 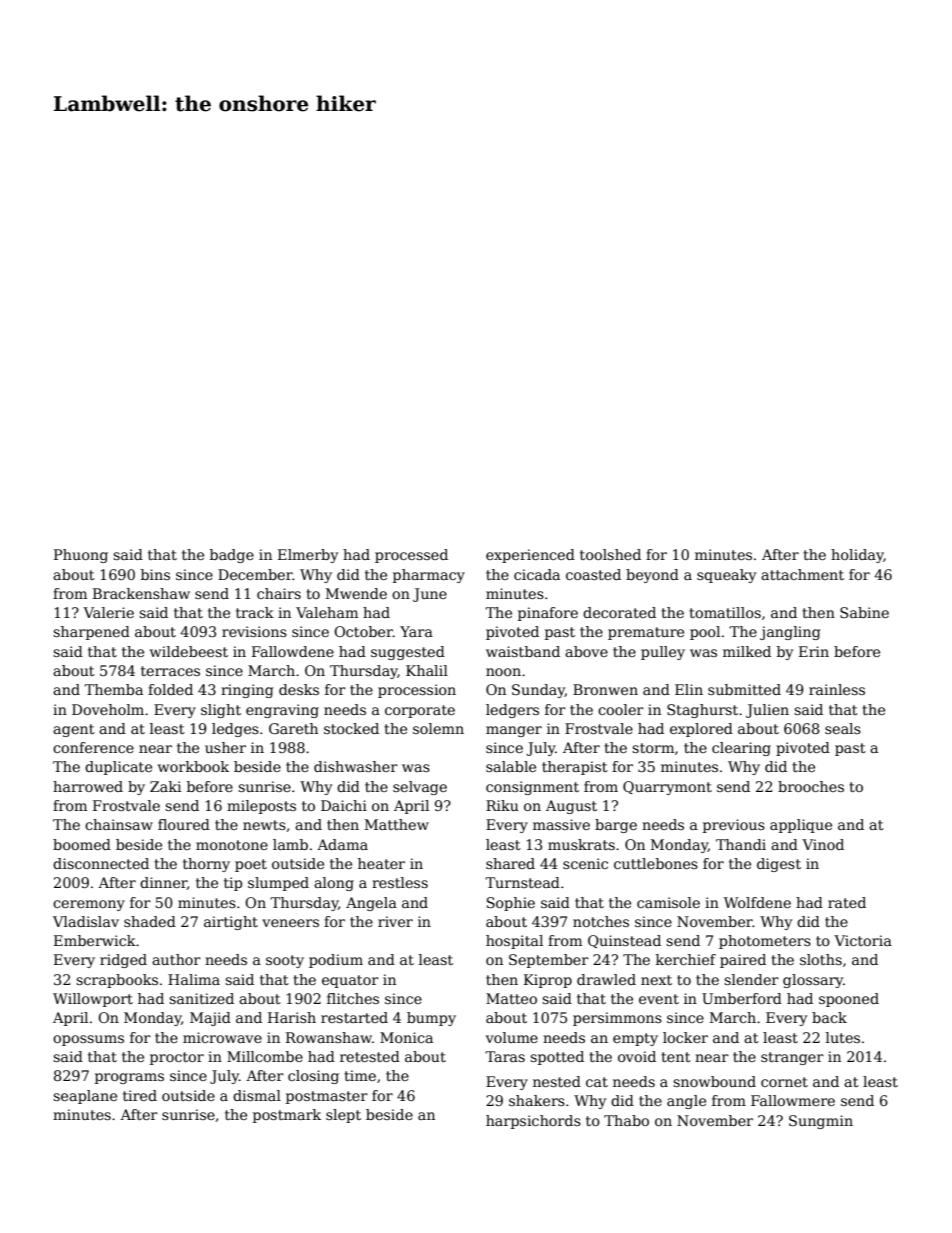 What do you see at coordinates (113, 689) in the page?
I see `Themba` at bounding box center [113, 689].
